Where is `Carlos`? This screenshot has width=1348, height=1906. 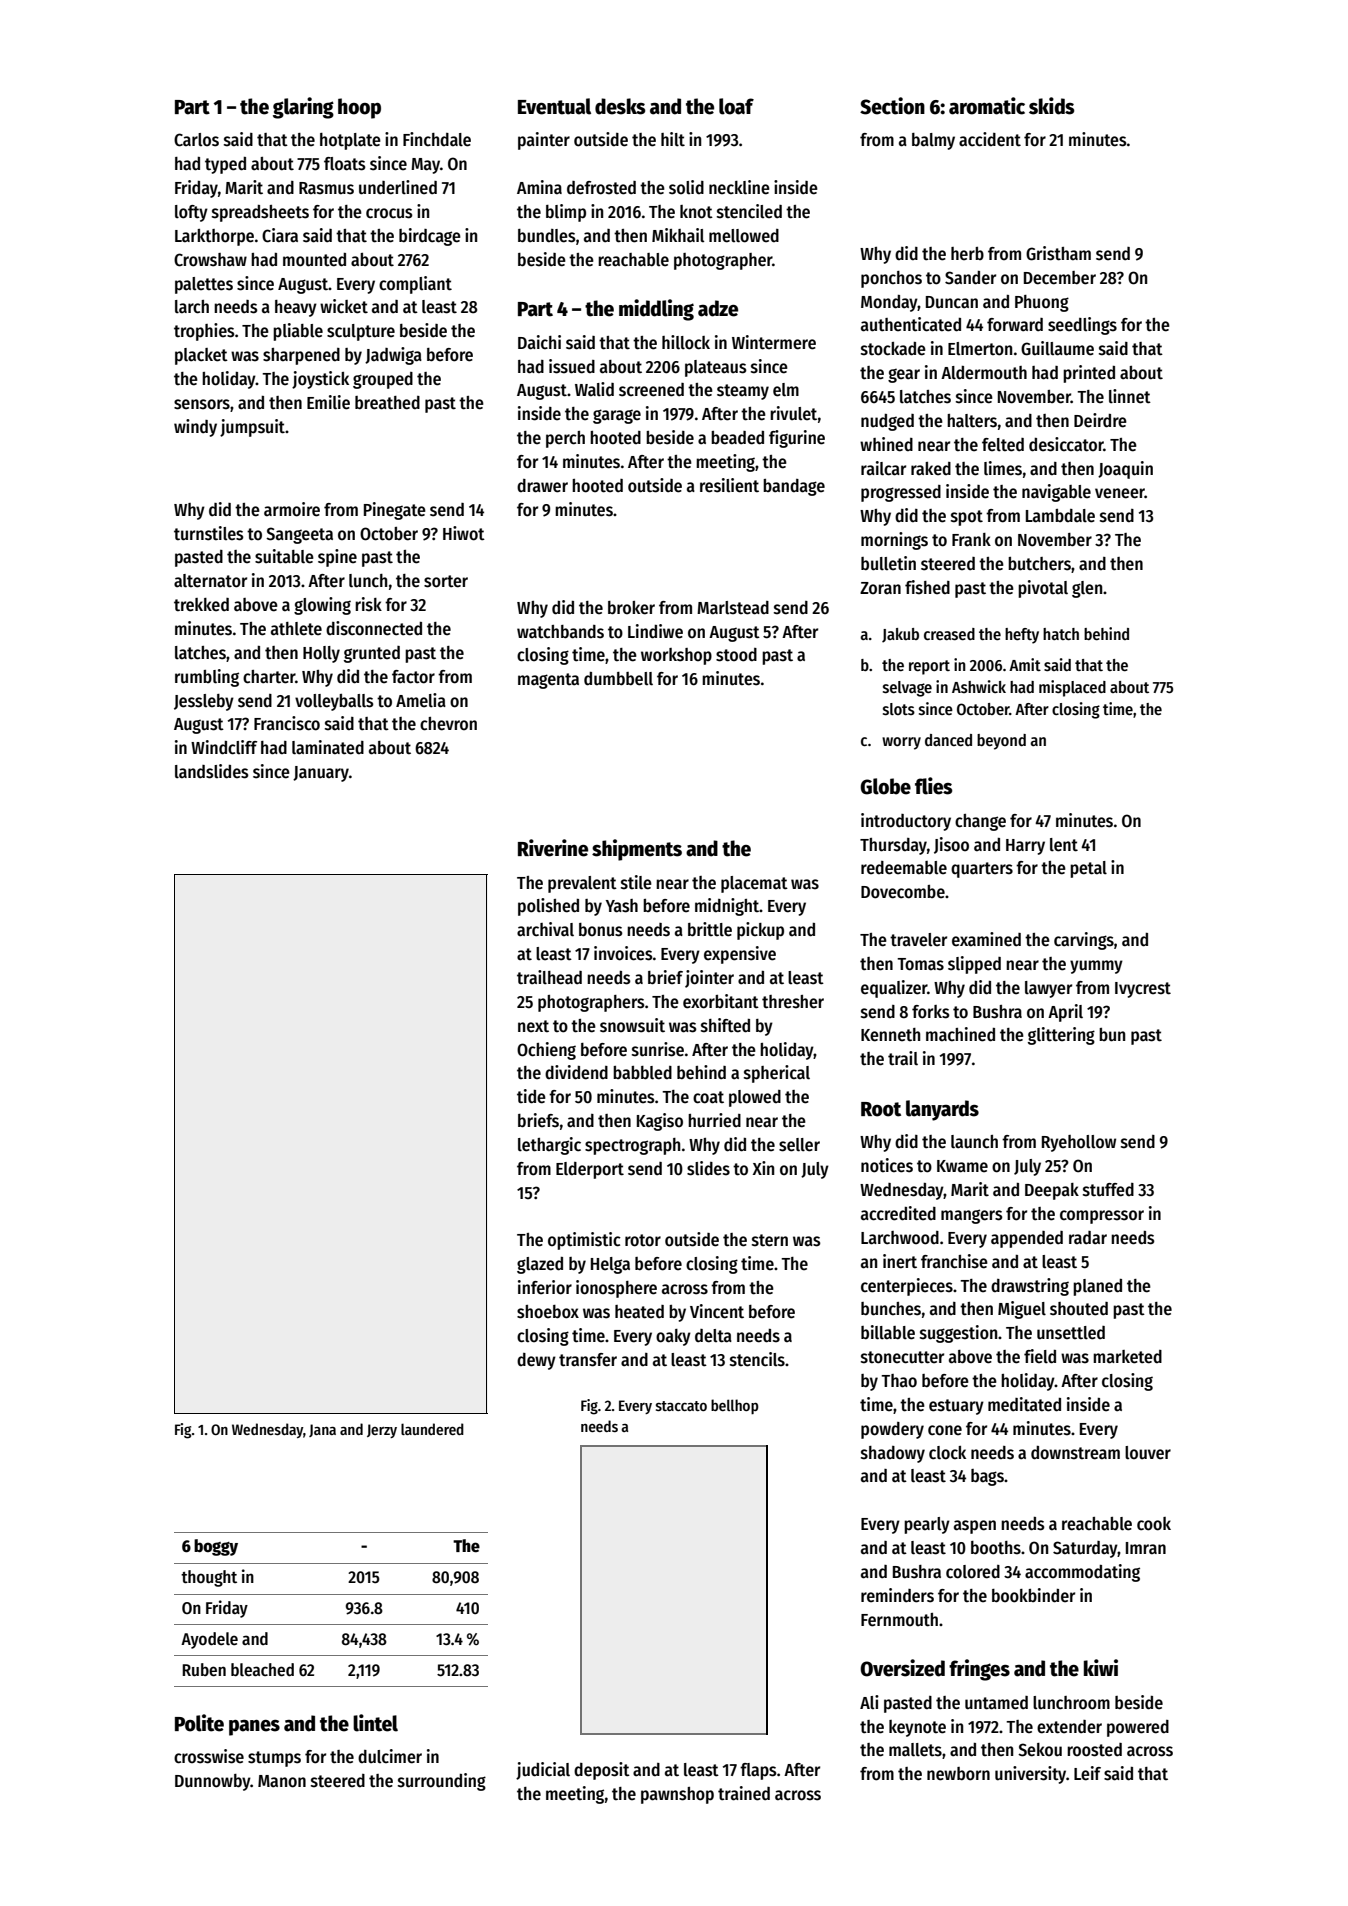
Carlos is located at coordinates (196, 140).
